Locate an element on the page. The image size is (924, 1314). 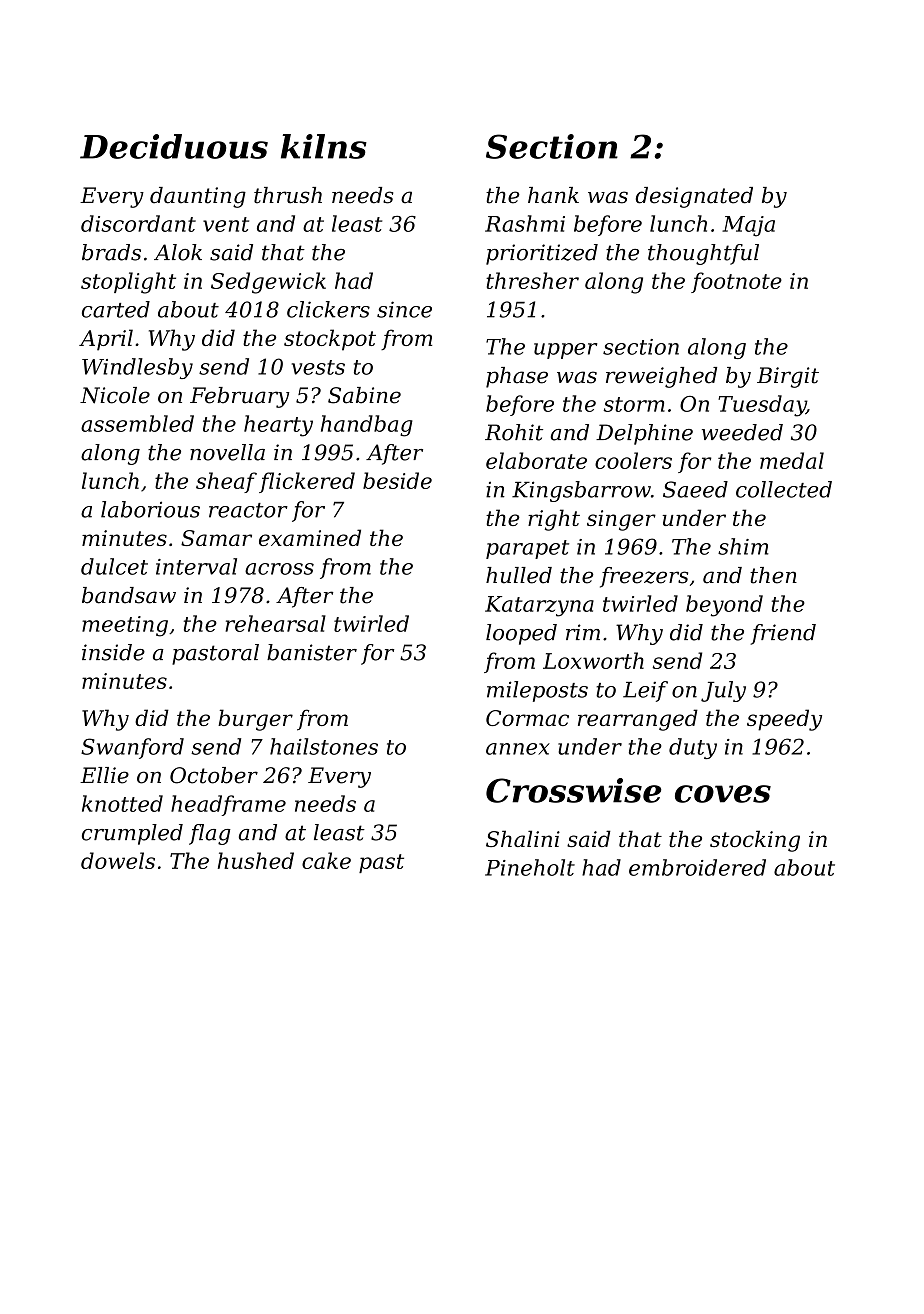
dowels is located at coordinates (118, 860).
